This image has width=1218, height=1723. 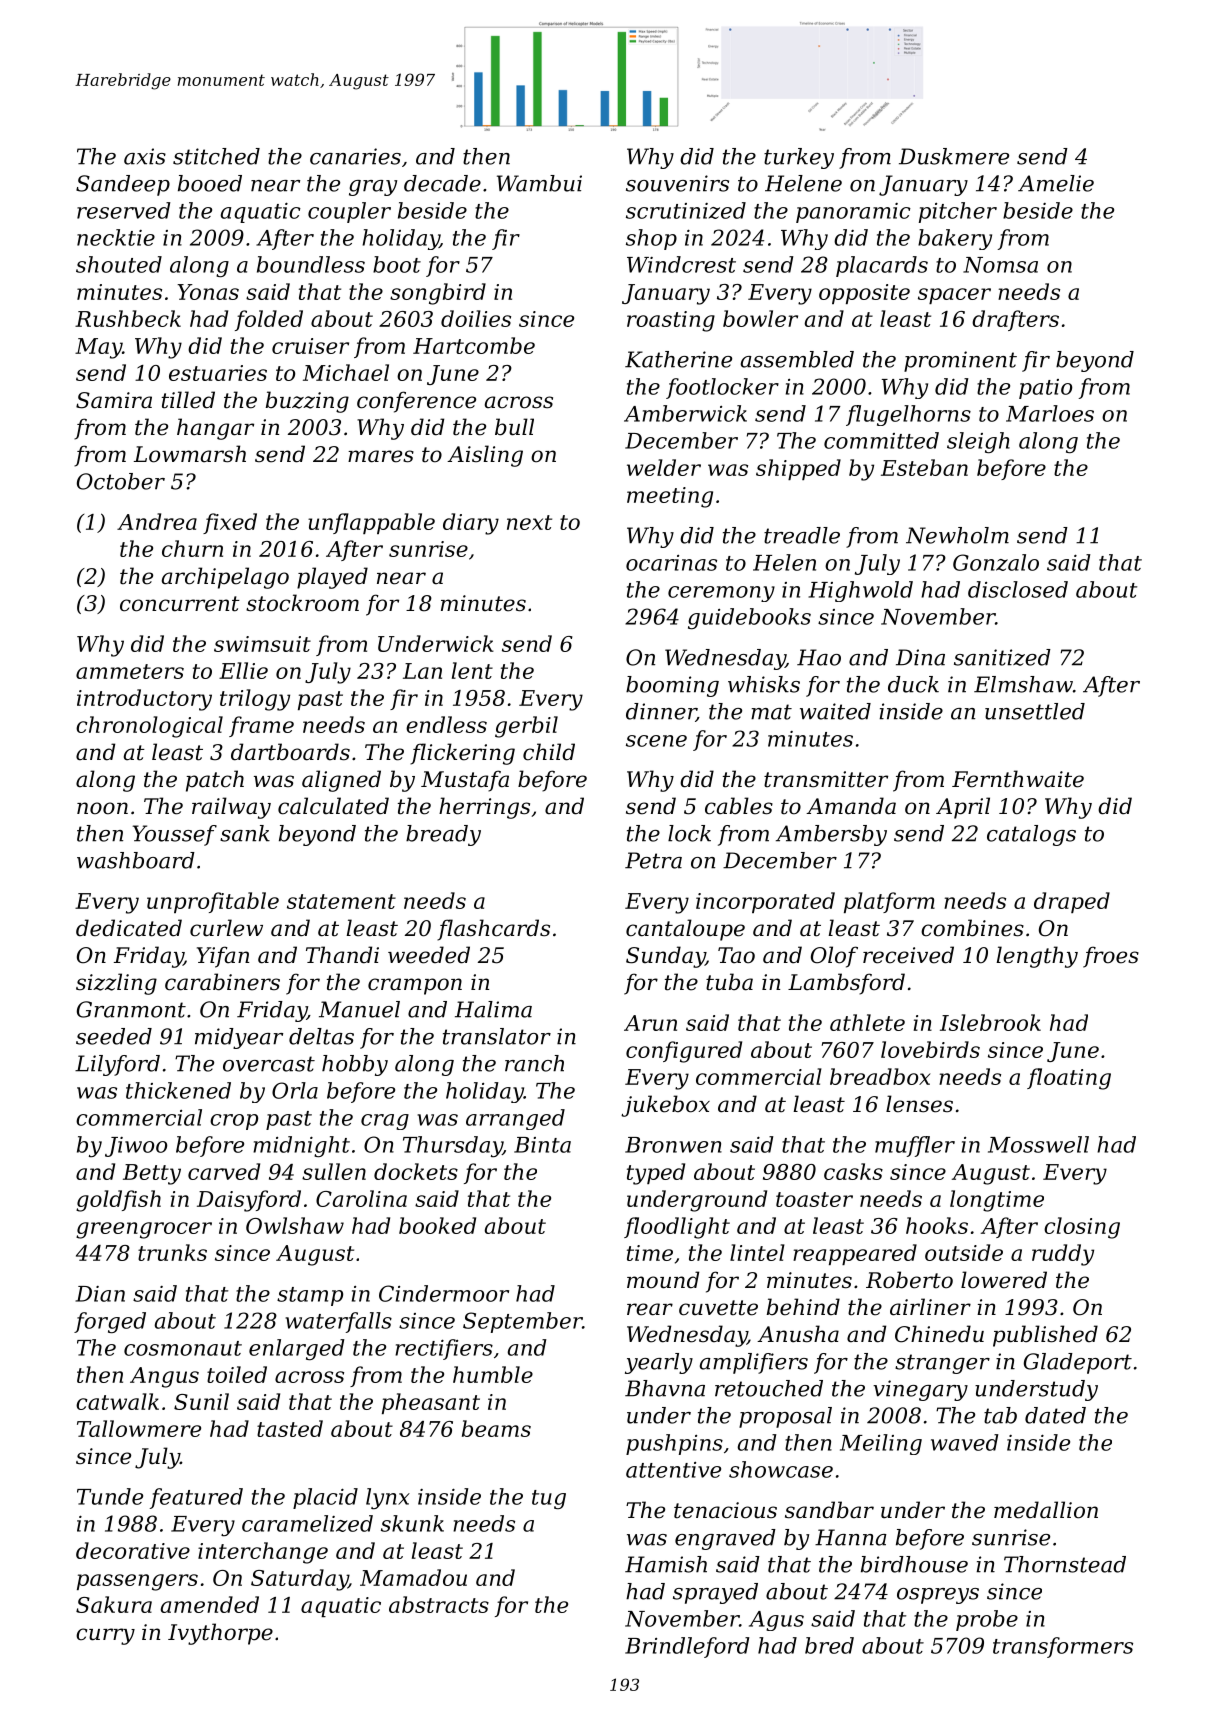 What do you see at coordinates (664, 467) in the image?
I see `welder` at bounding box center [664, 467].
